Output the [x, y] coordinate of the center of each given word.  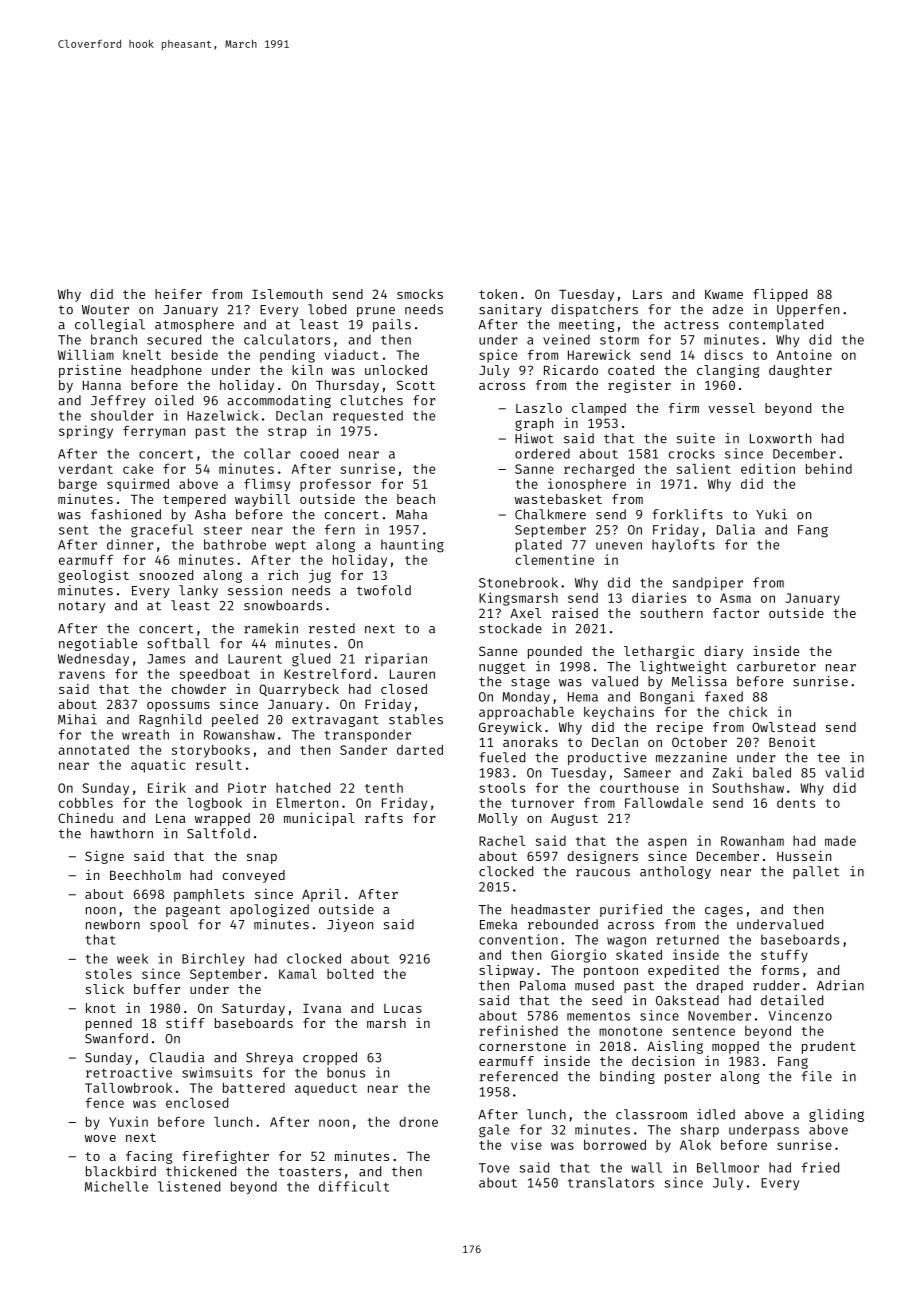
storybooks [211, 751]
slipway [506, 971]
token [498, 294]
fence [105, 1102]
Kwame [724, 294]
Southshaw [748, 788]
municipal [319, 819]
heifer [178, 293]
